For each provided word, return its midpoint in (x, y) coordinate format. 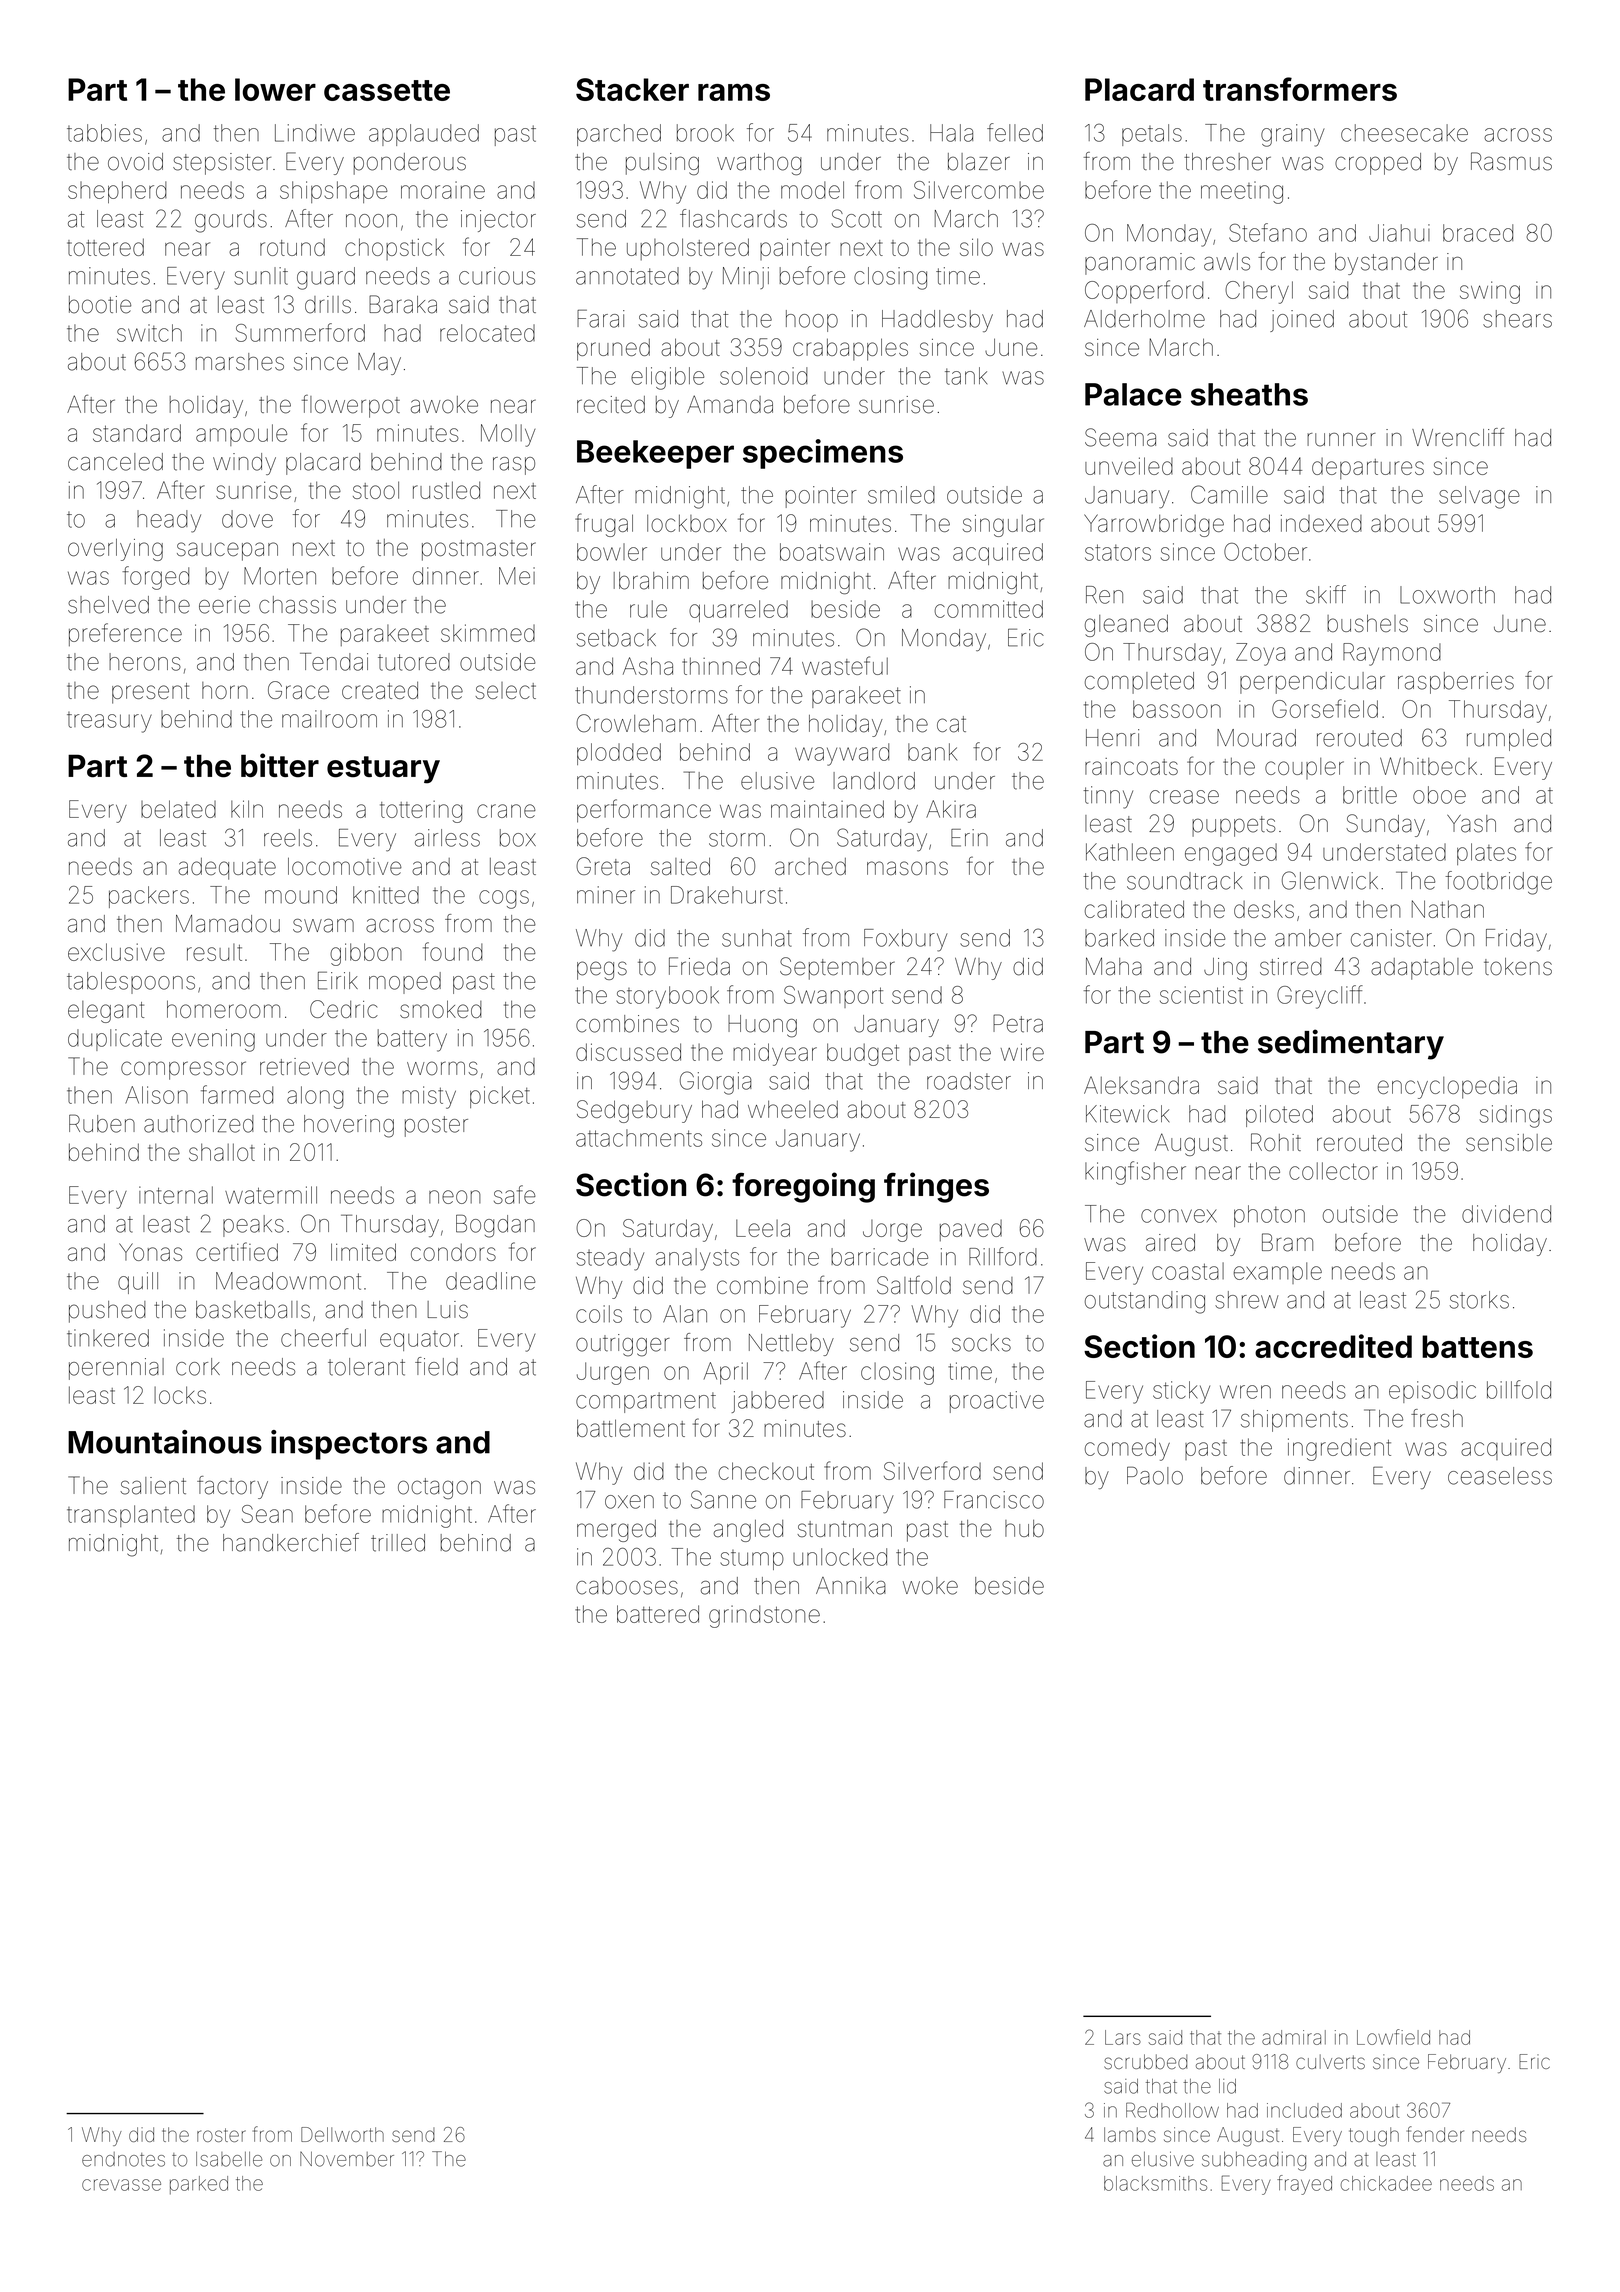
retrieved (304, 1067)
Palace (1133, 394)
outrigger (623, 1345)
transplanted (131, 1516)
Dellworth (342, 2134)
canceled (115, 462)
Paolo (1155, 1476)
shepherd (117, 192)
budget (863, 1054)
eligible (667, 378)
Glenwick (1330, 880)
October (1265, 552)
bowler (612, 552)
